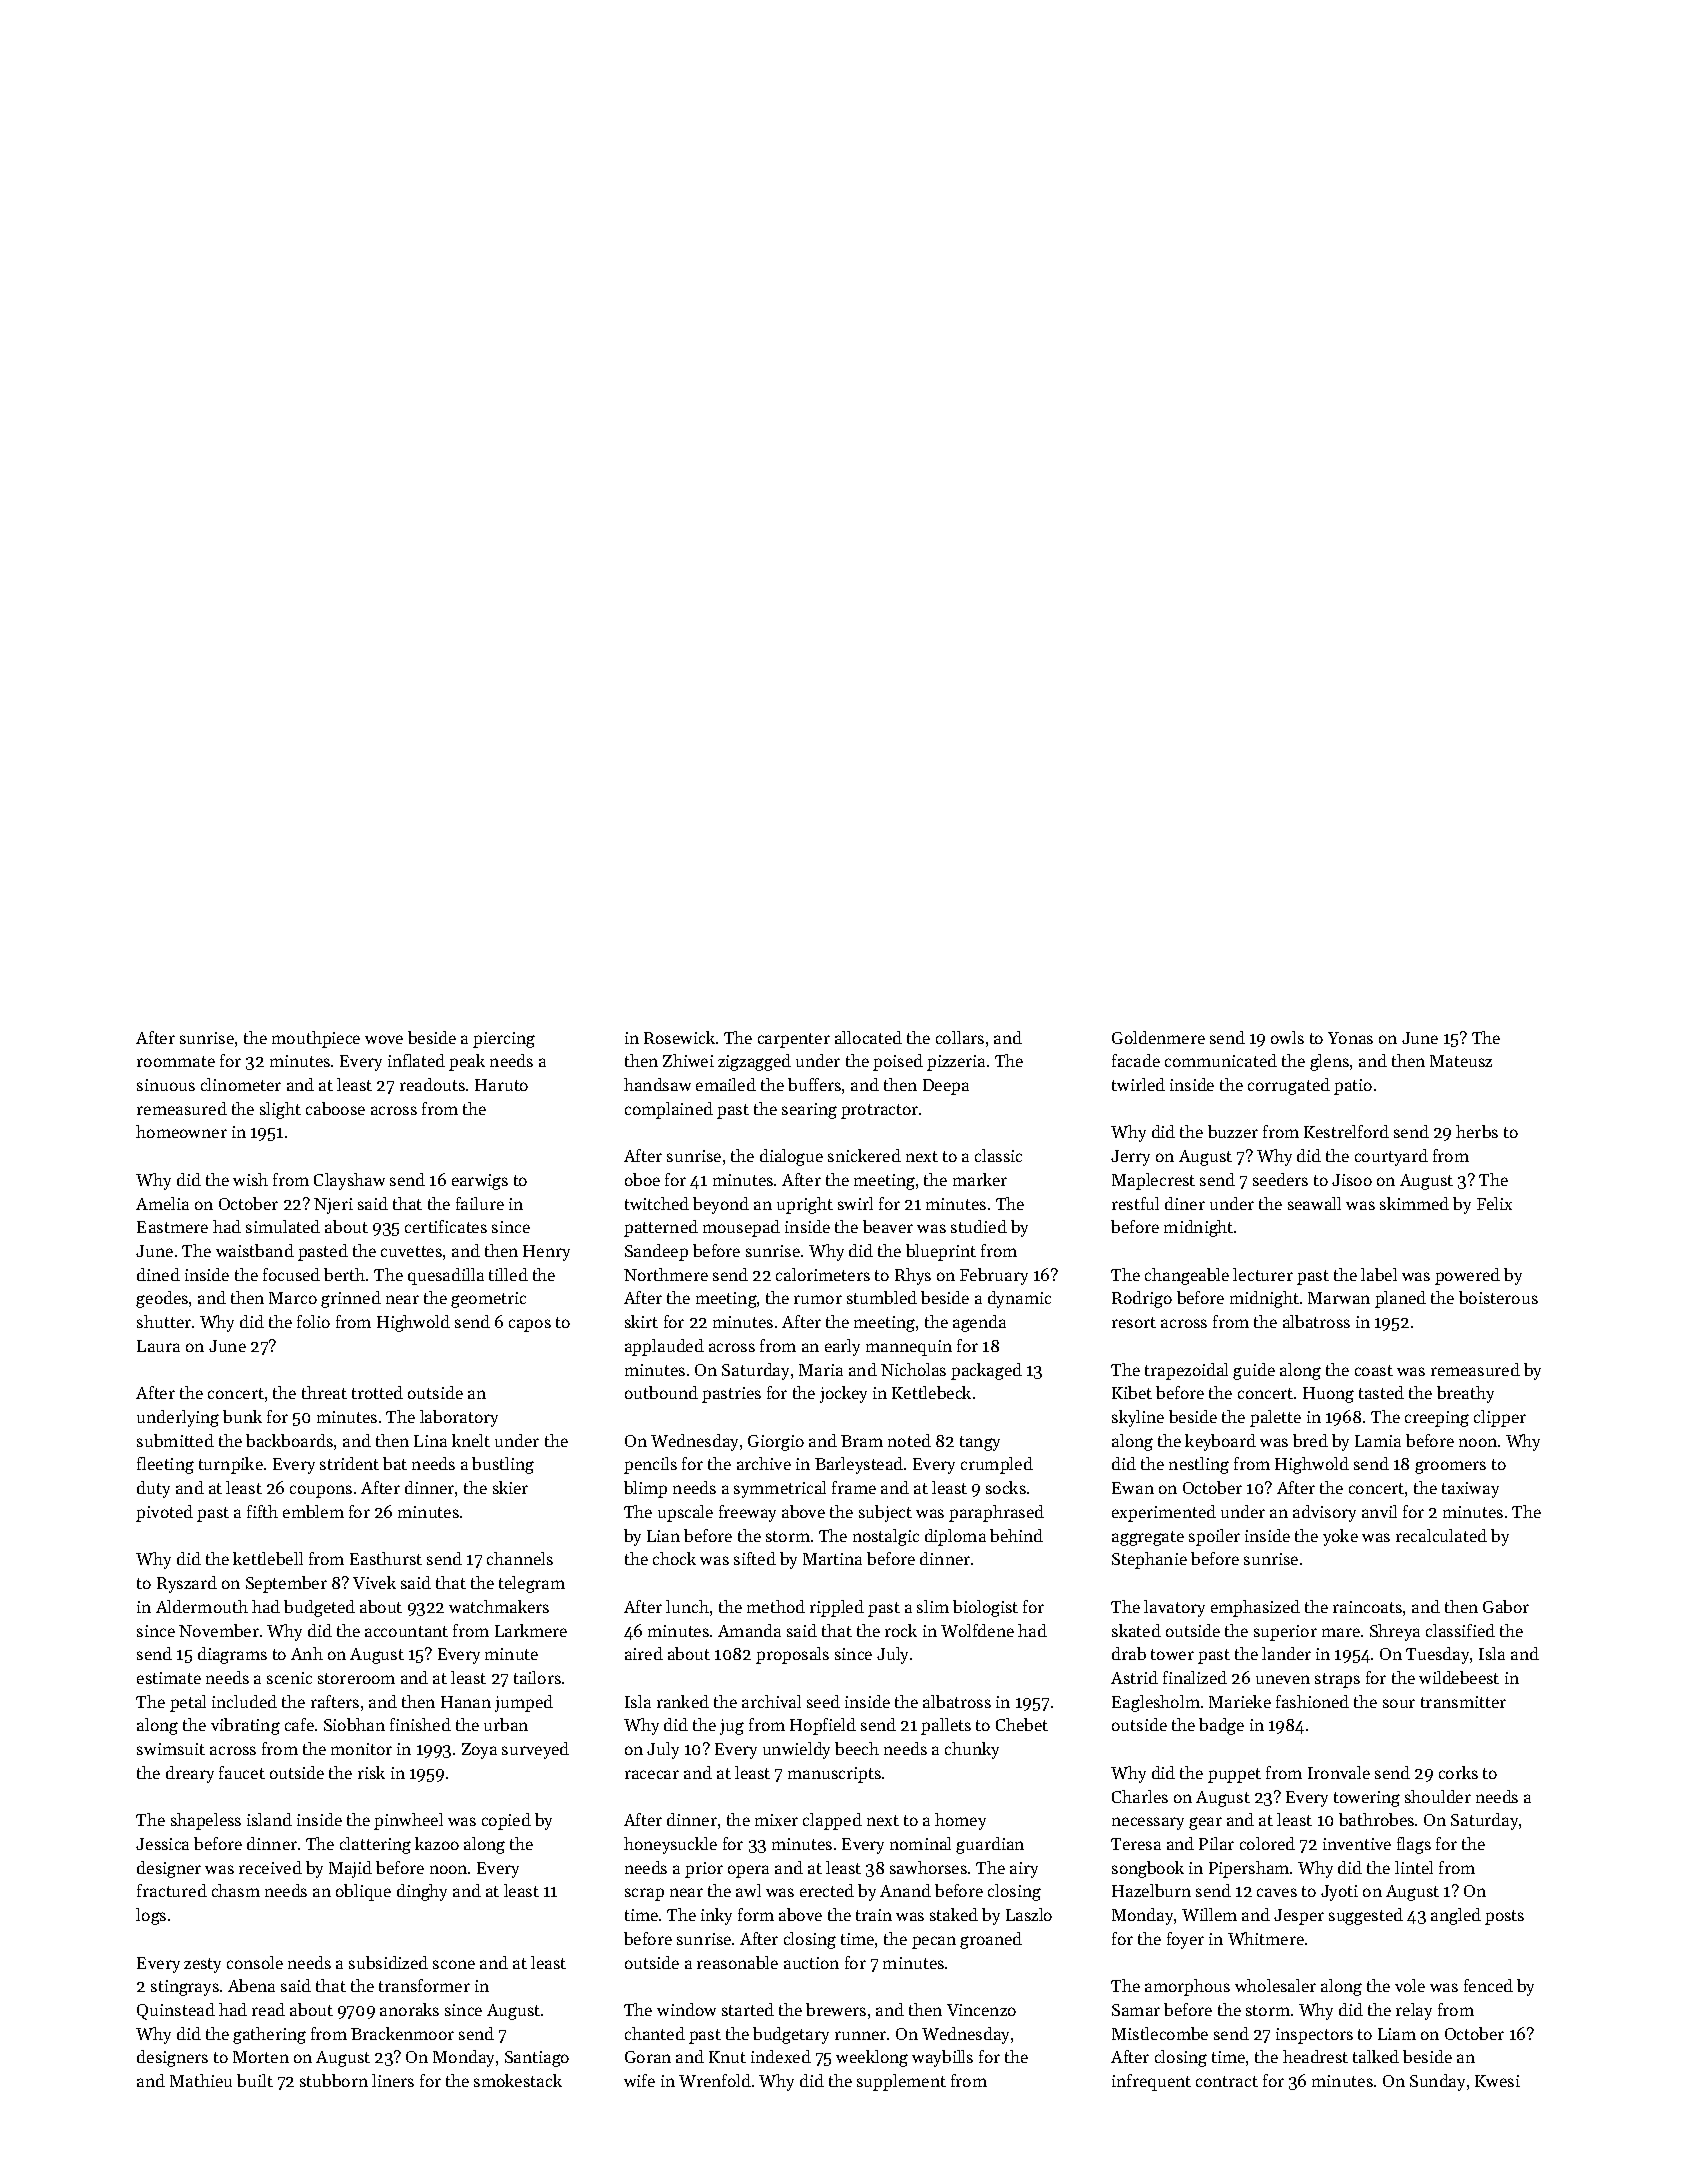 This page has width=1683, height=2178. What do you see at coordinates (518, 2080) in the page?
I see `smokestack` at bounding box center [518, 2080].
